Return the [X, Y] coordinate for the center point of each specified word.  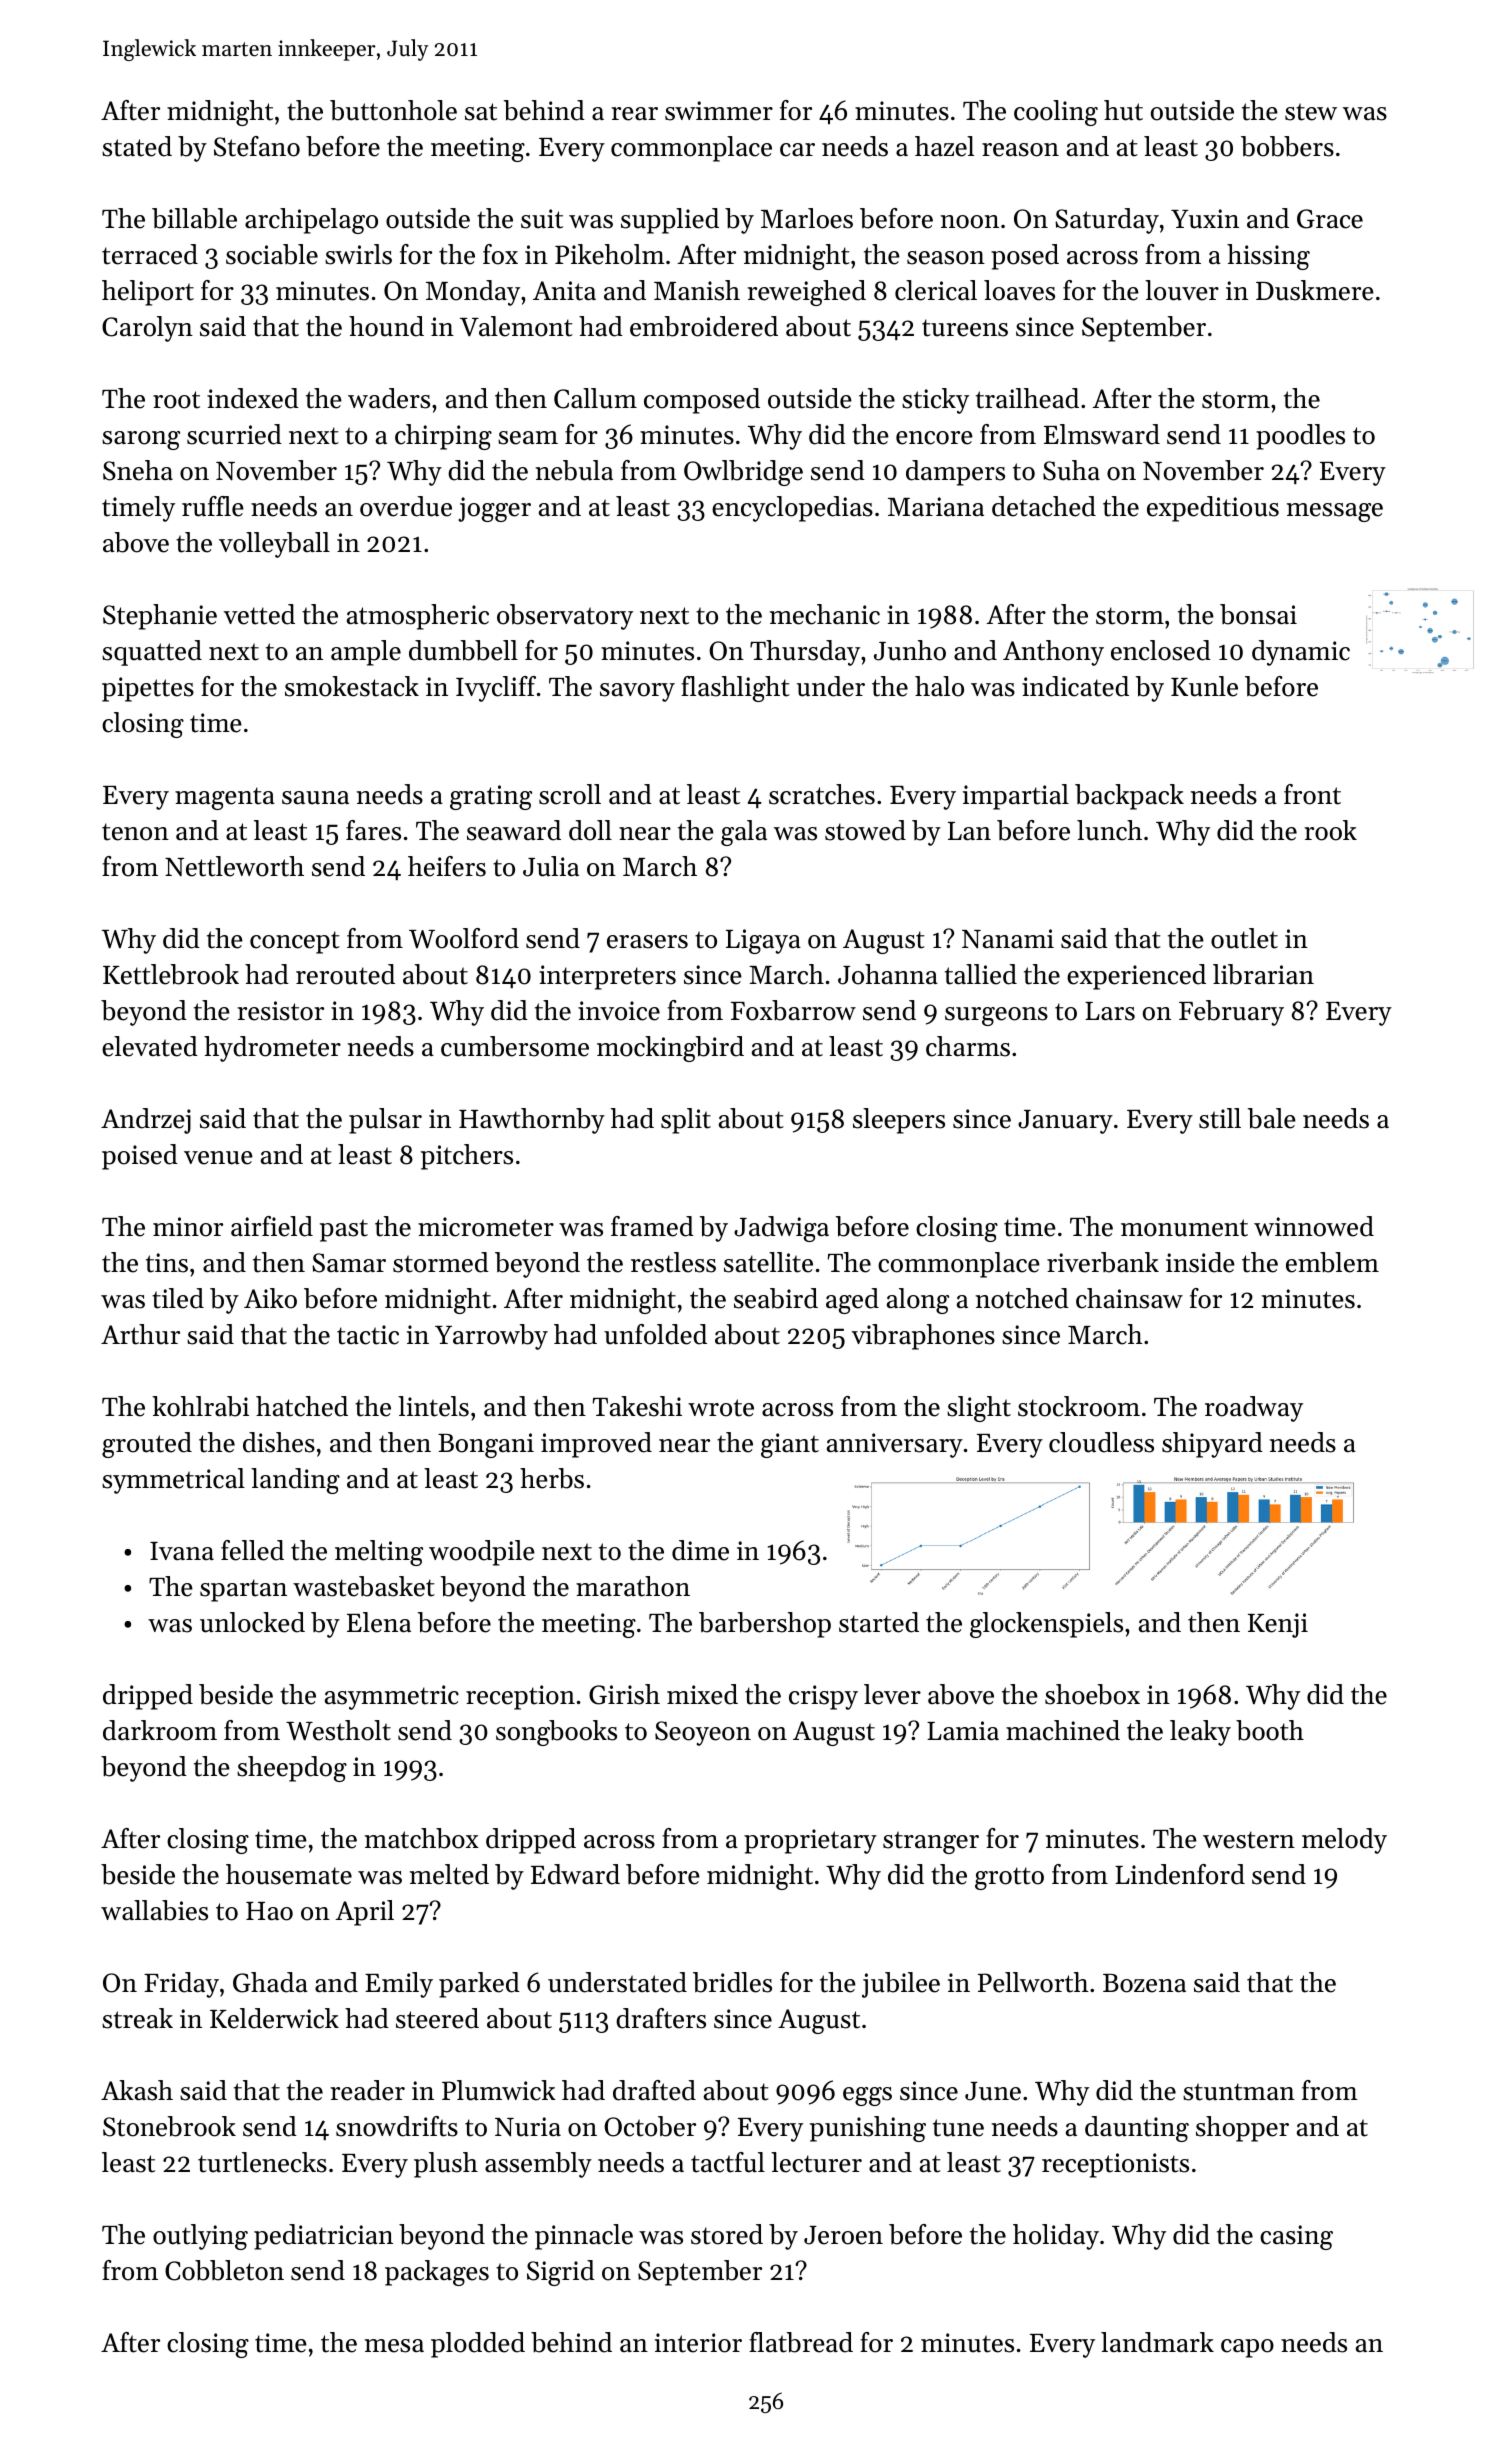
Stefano [257, 146]
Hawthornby [532, 1121]
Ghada [270, 1982]
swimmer [719, 111]
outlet [1244, 938]
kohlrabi [200, 1406]
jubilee [901, 1985]
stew [1311, 112]
